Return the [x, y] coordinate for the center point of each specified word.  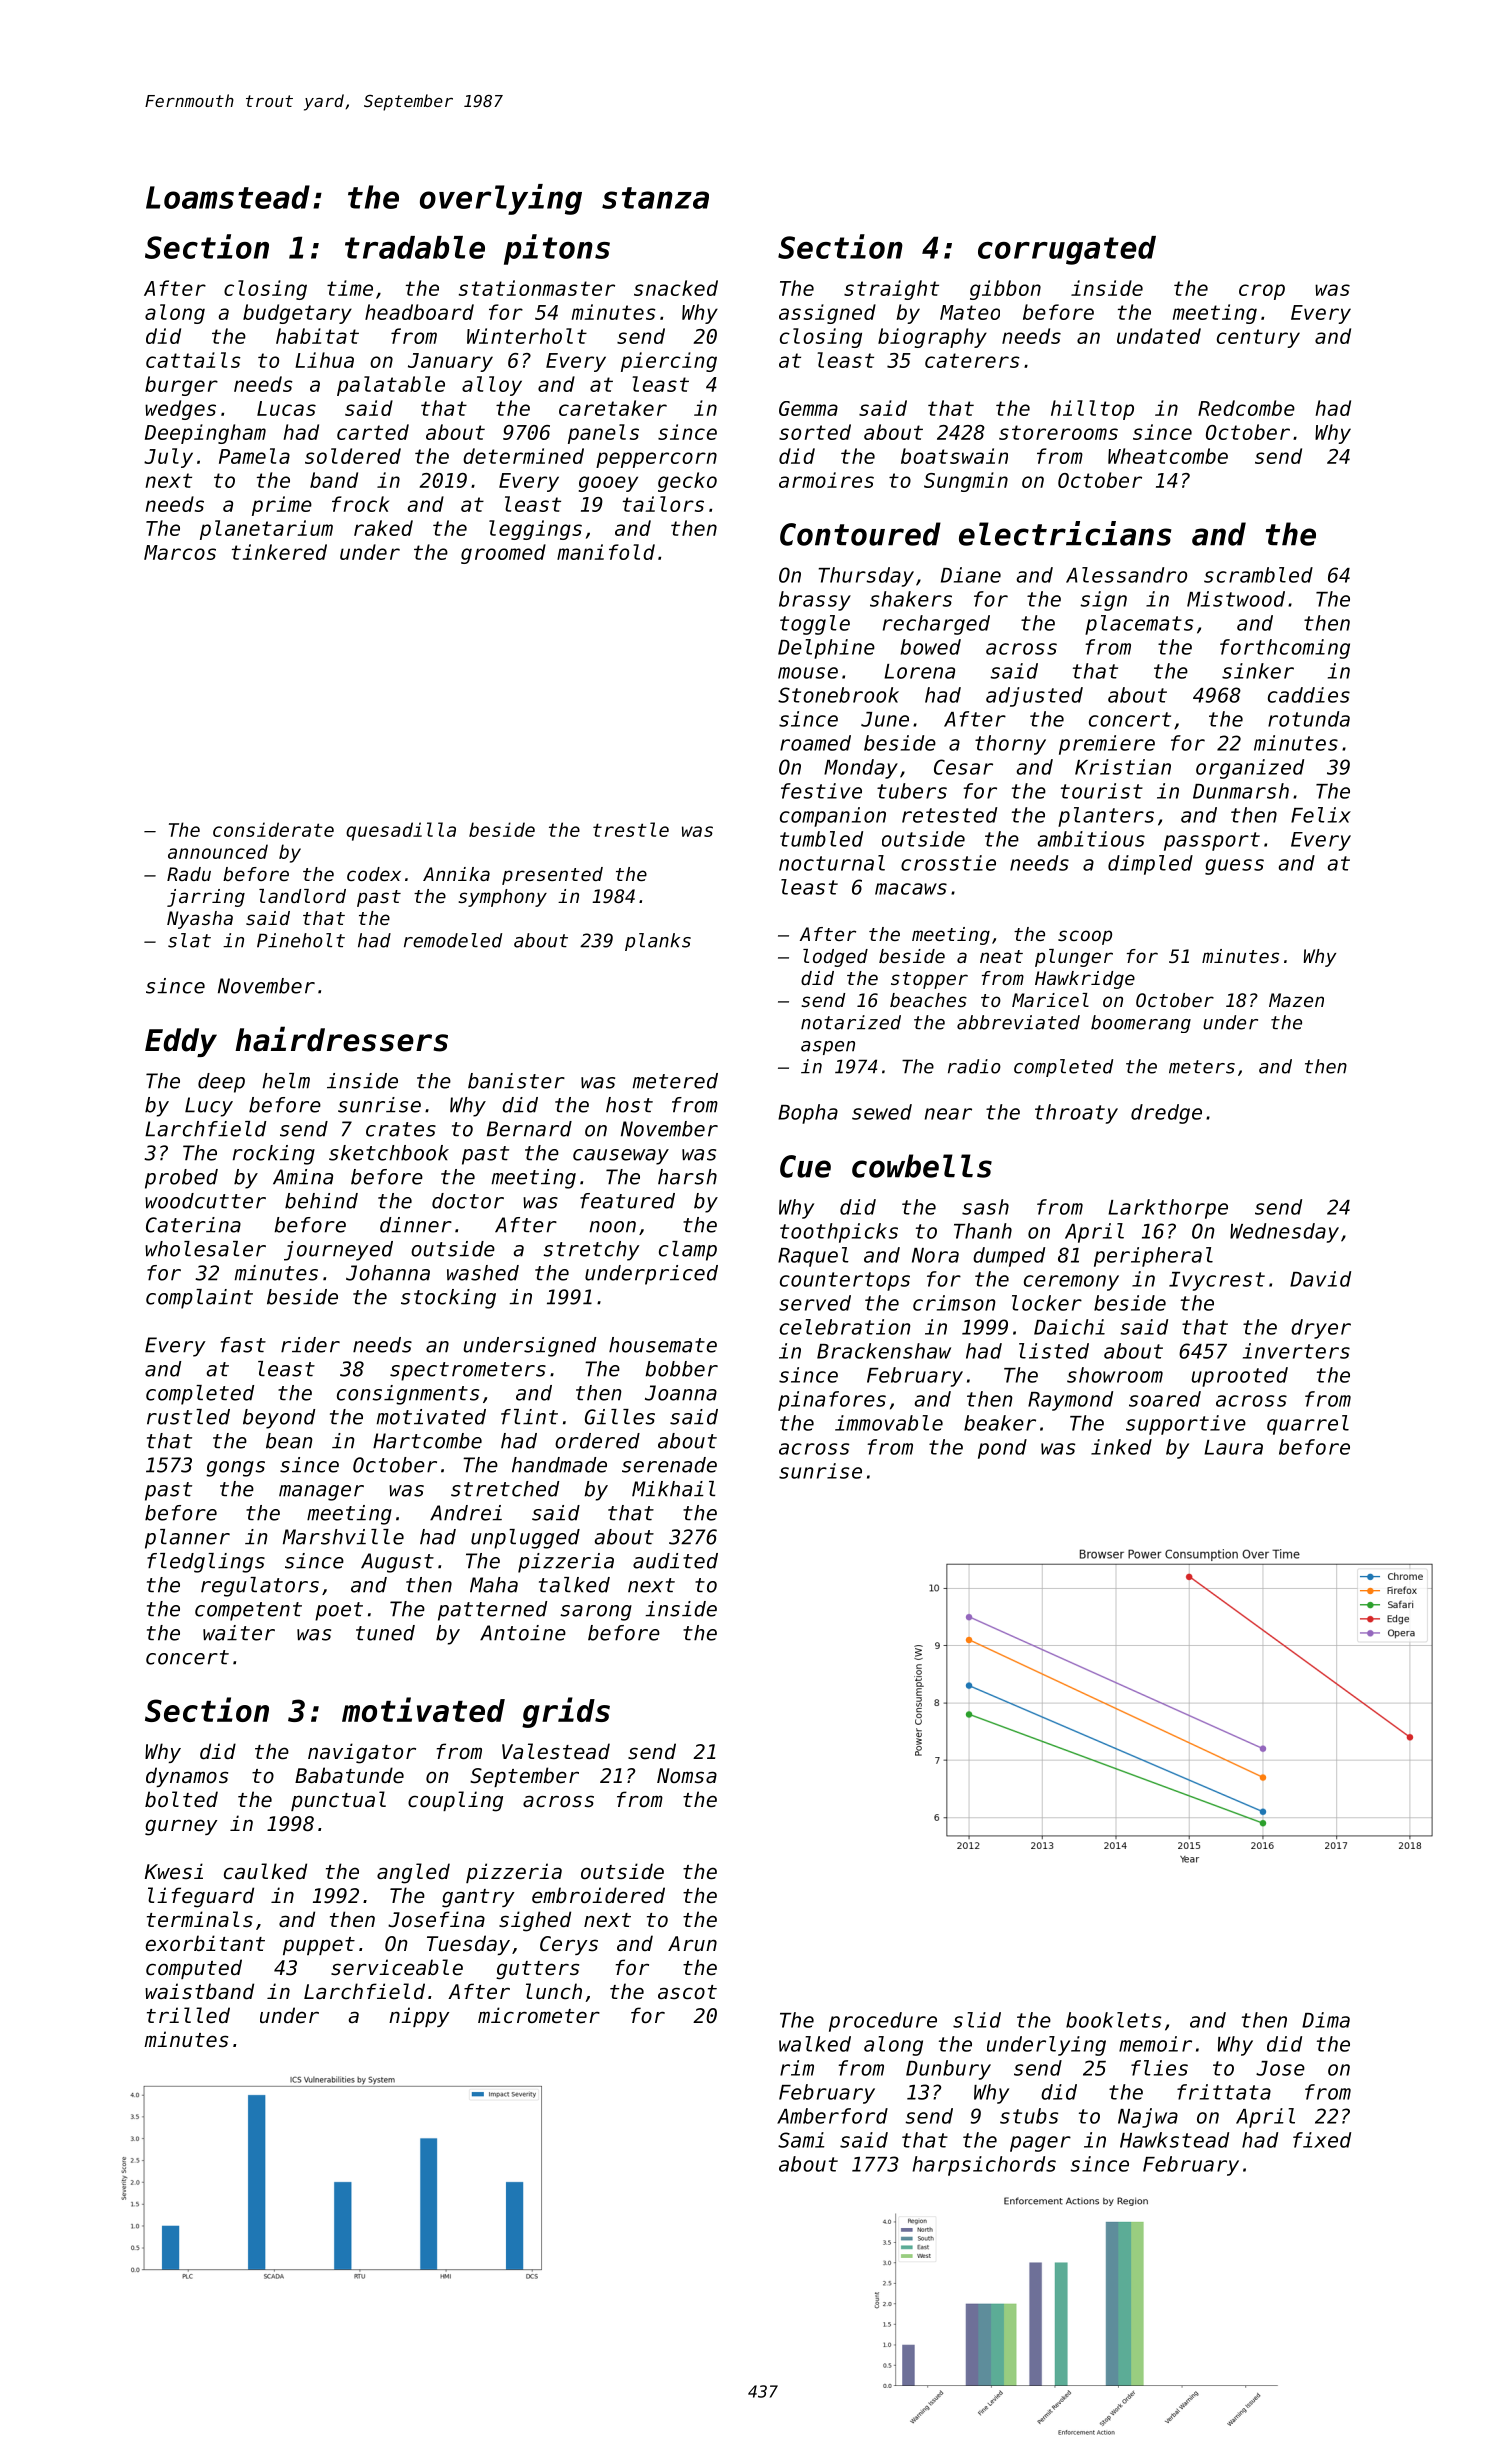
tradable [415, 247]
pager [1040, 2144]
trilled [188, 2015]
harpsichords [984, 2166]
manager [321, 1493]
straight [891, 290]
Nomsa [687, 1776]
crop [1262, 292]
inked [1121, 1447]
